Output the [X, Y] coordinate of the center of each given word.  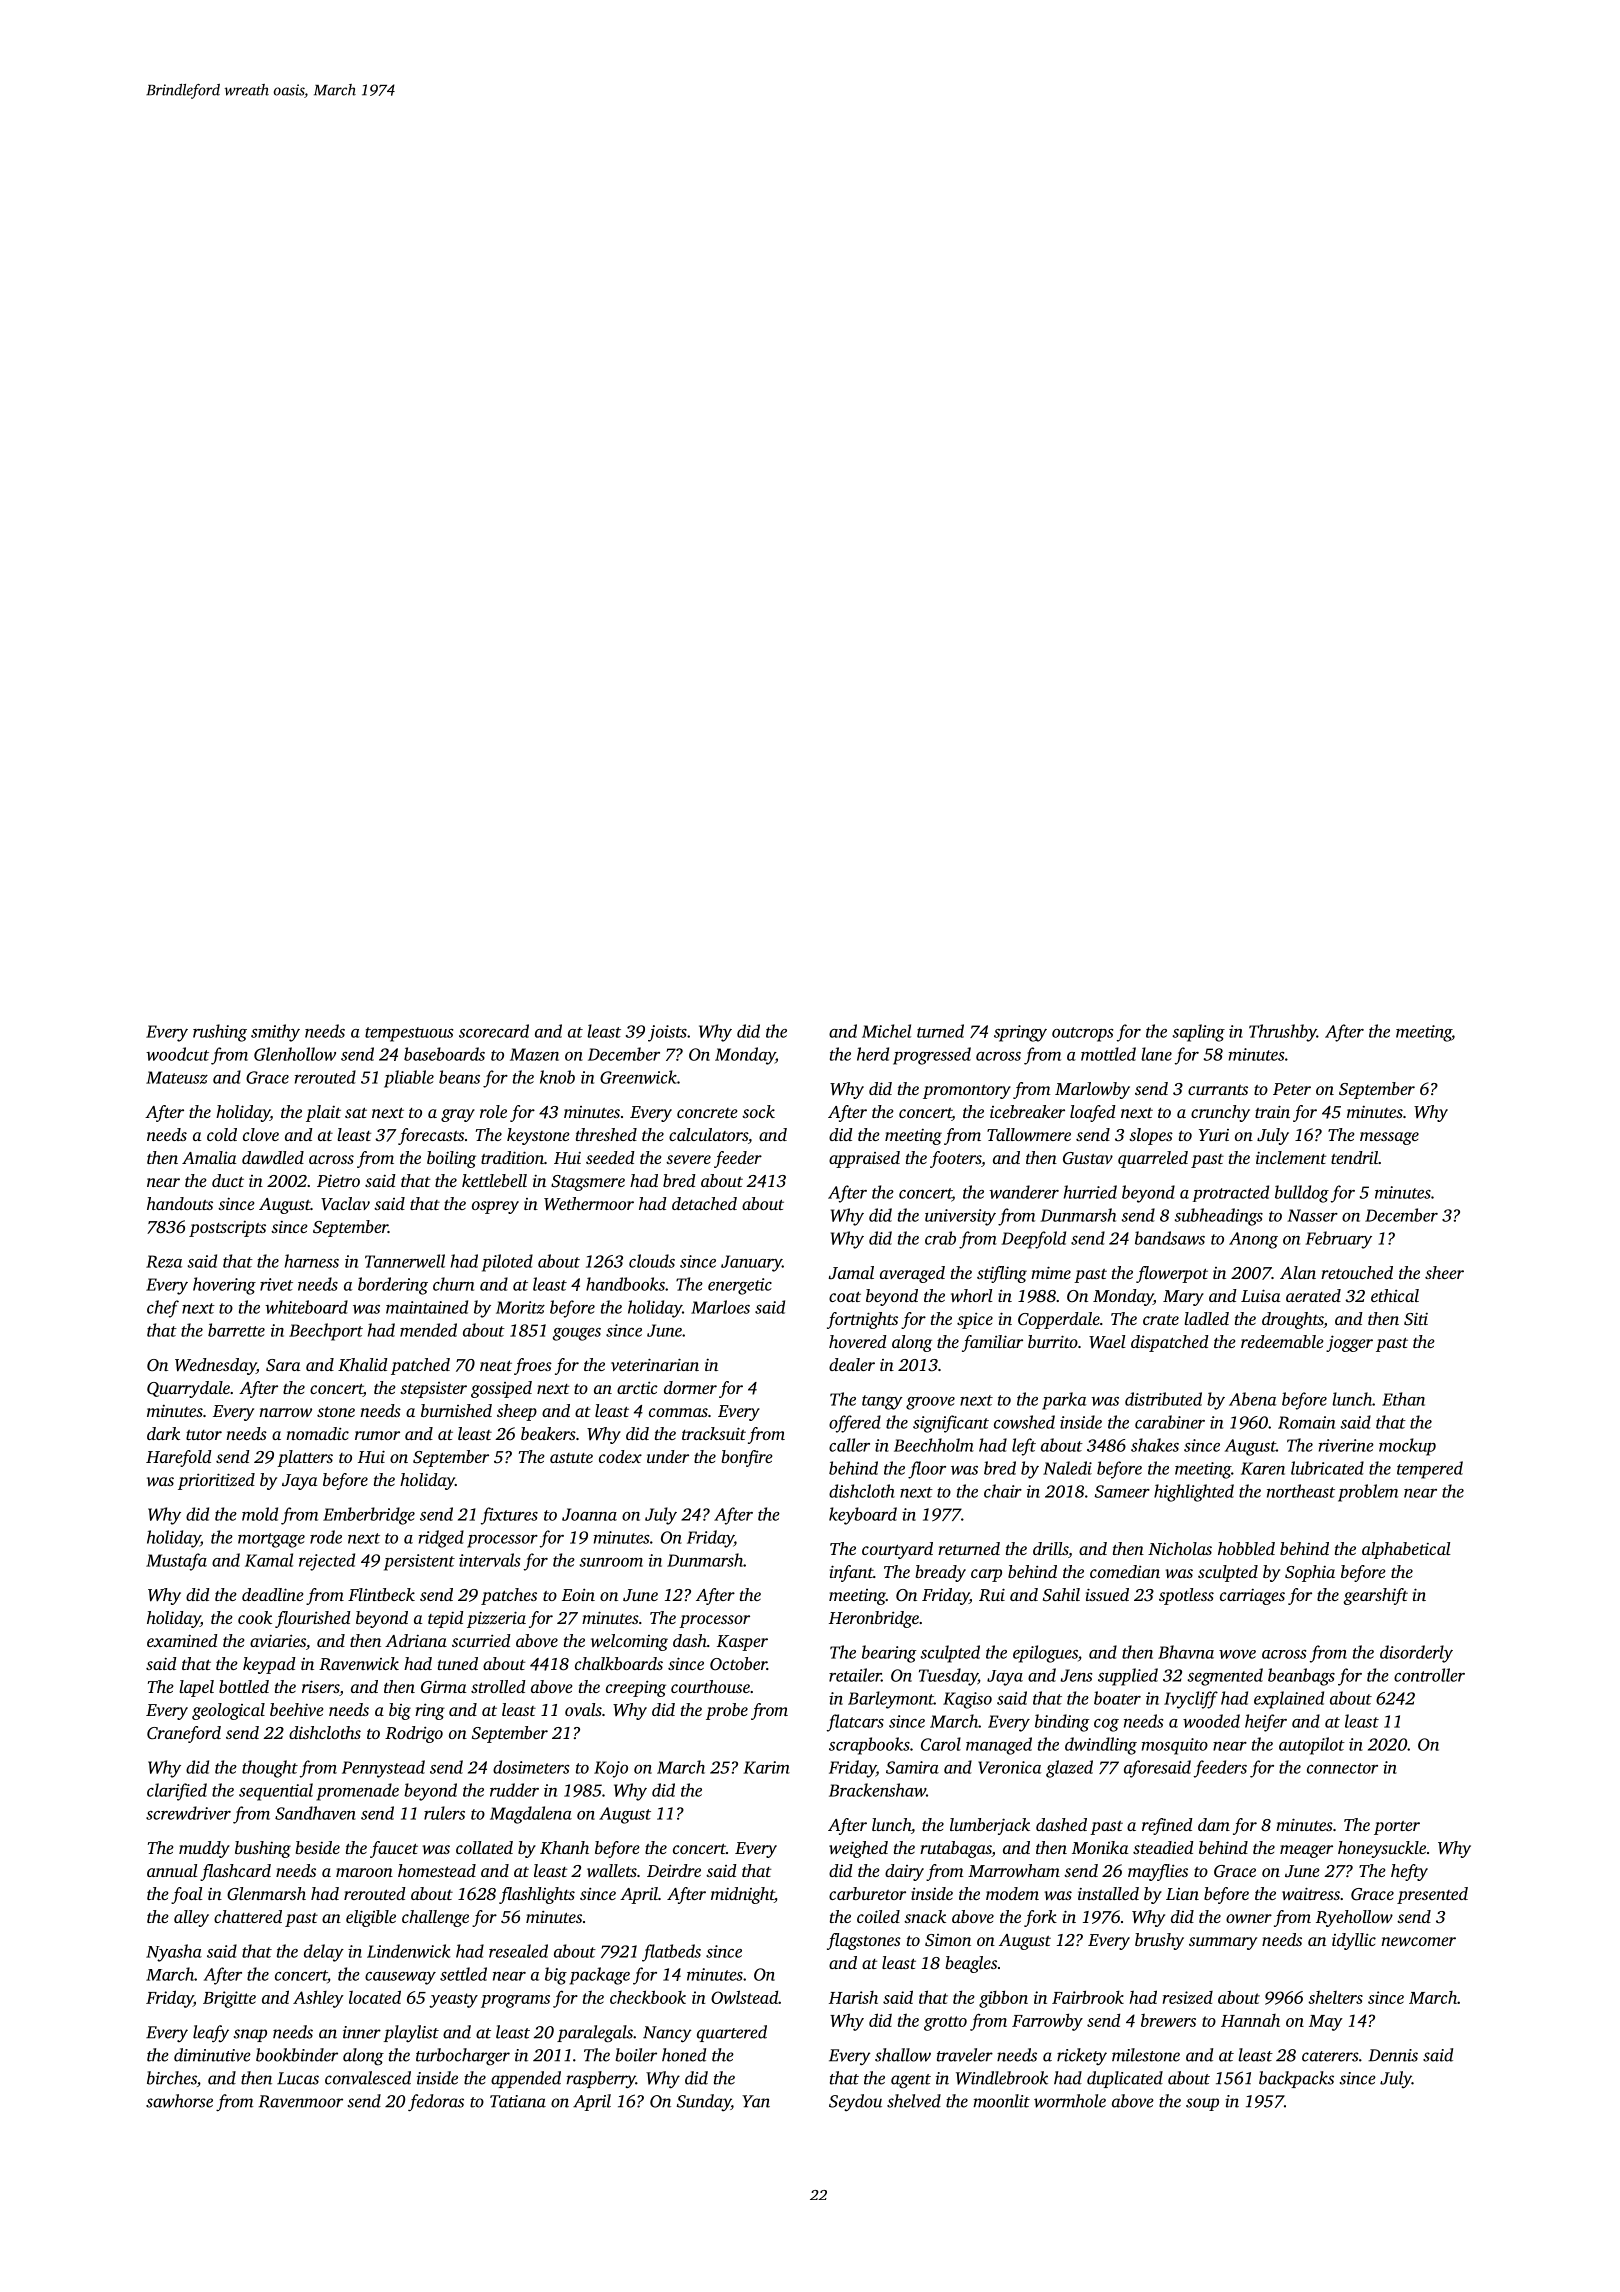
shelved [914, 2101]
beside [317, 1847]
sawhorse [179, 2101]
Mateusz [177, 1077]
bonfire [747, 1458]
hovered [858, 1341]
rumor [377, 1435]
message [1389, 1138]
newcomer [1419, 1941]
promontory [967, 1092]
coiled [878, 1916]
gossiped [501, 1389]
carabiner [1170, 1422]
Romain [1306, 1422]
